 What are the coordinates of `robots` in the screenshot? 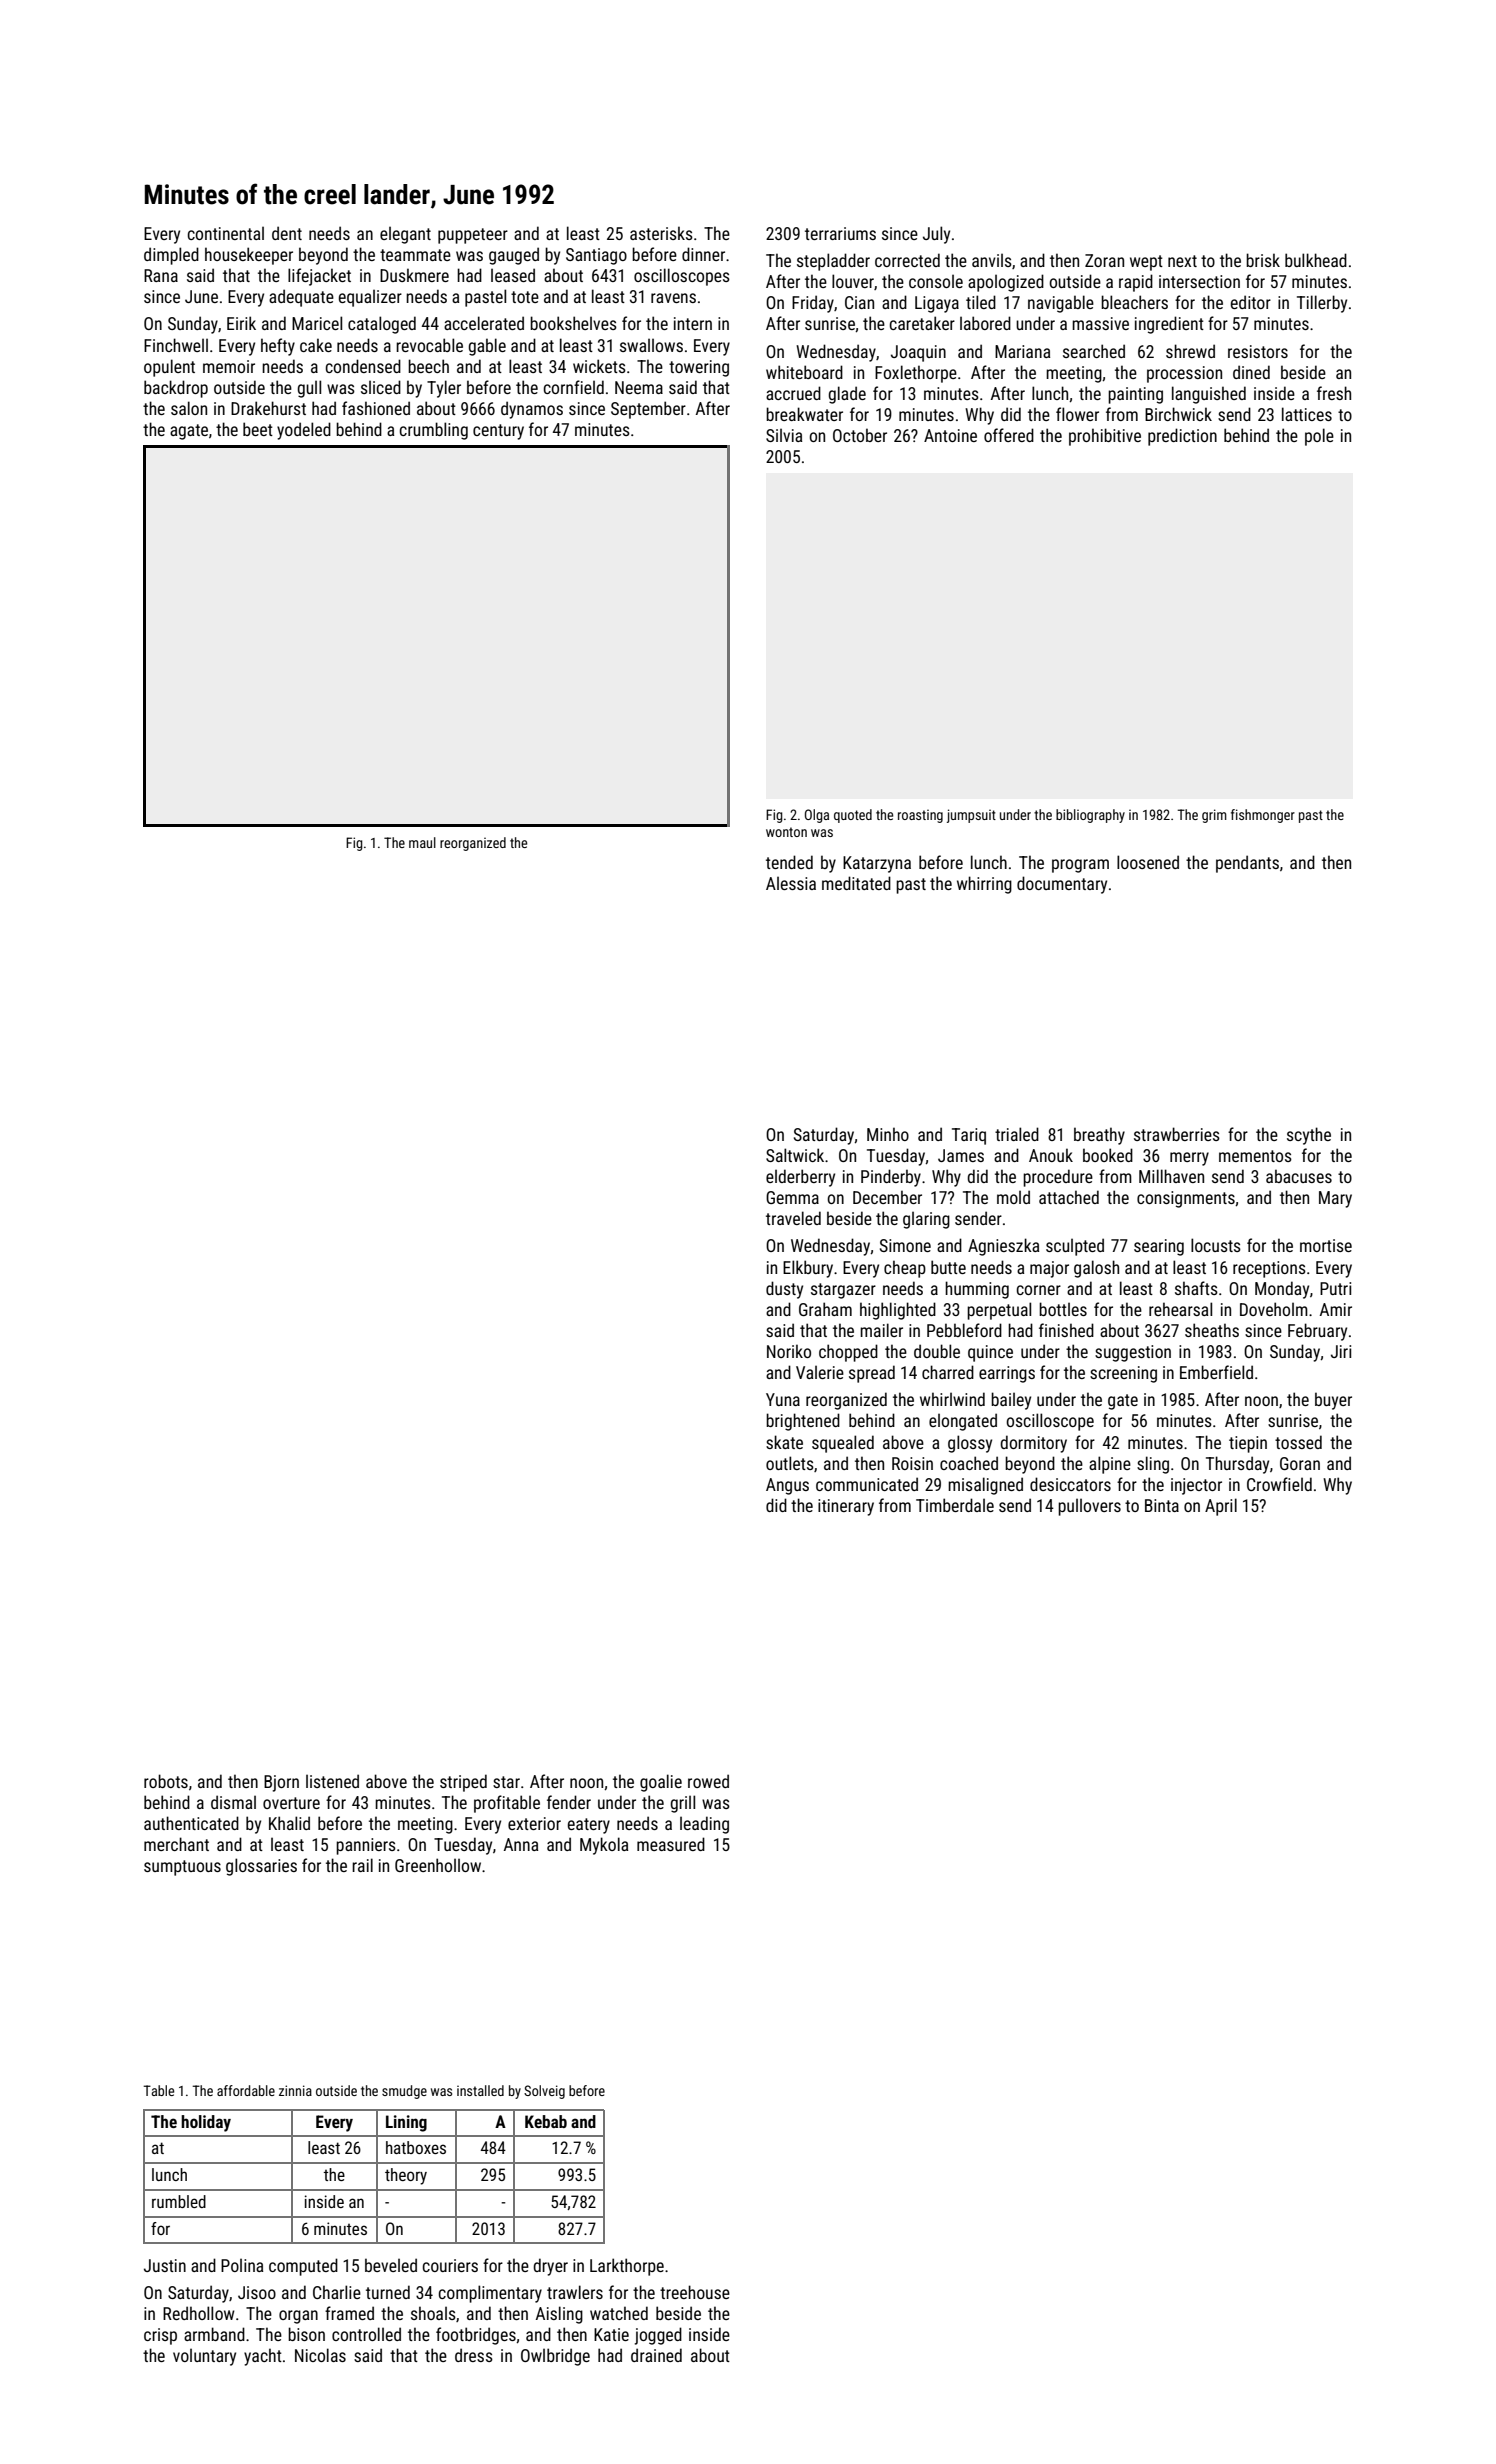 It's located at (166, 1781).
